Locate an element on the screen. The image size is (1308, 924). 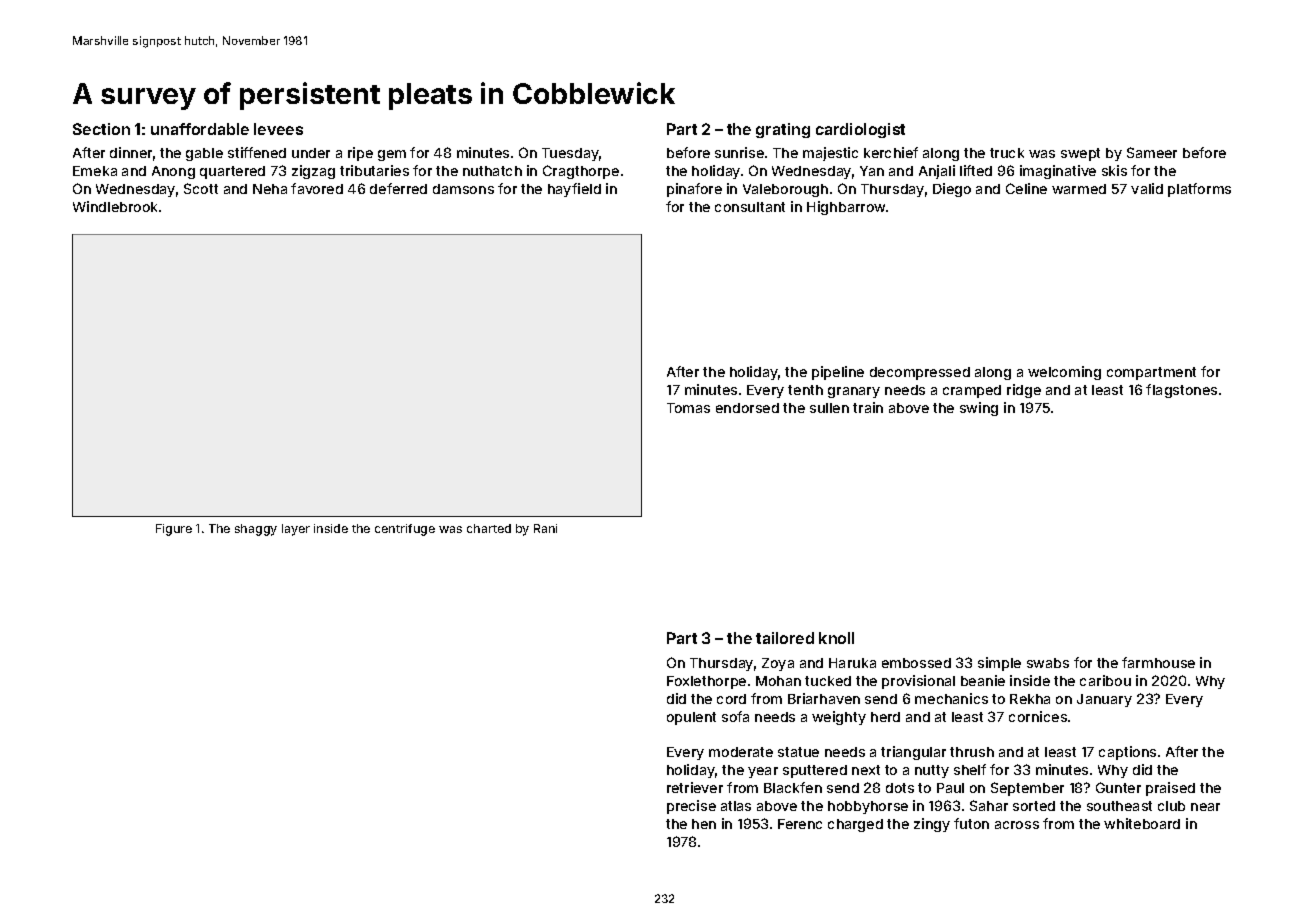
Figure is located at coordinates (174, 530).
